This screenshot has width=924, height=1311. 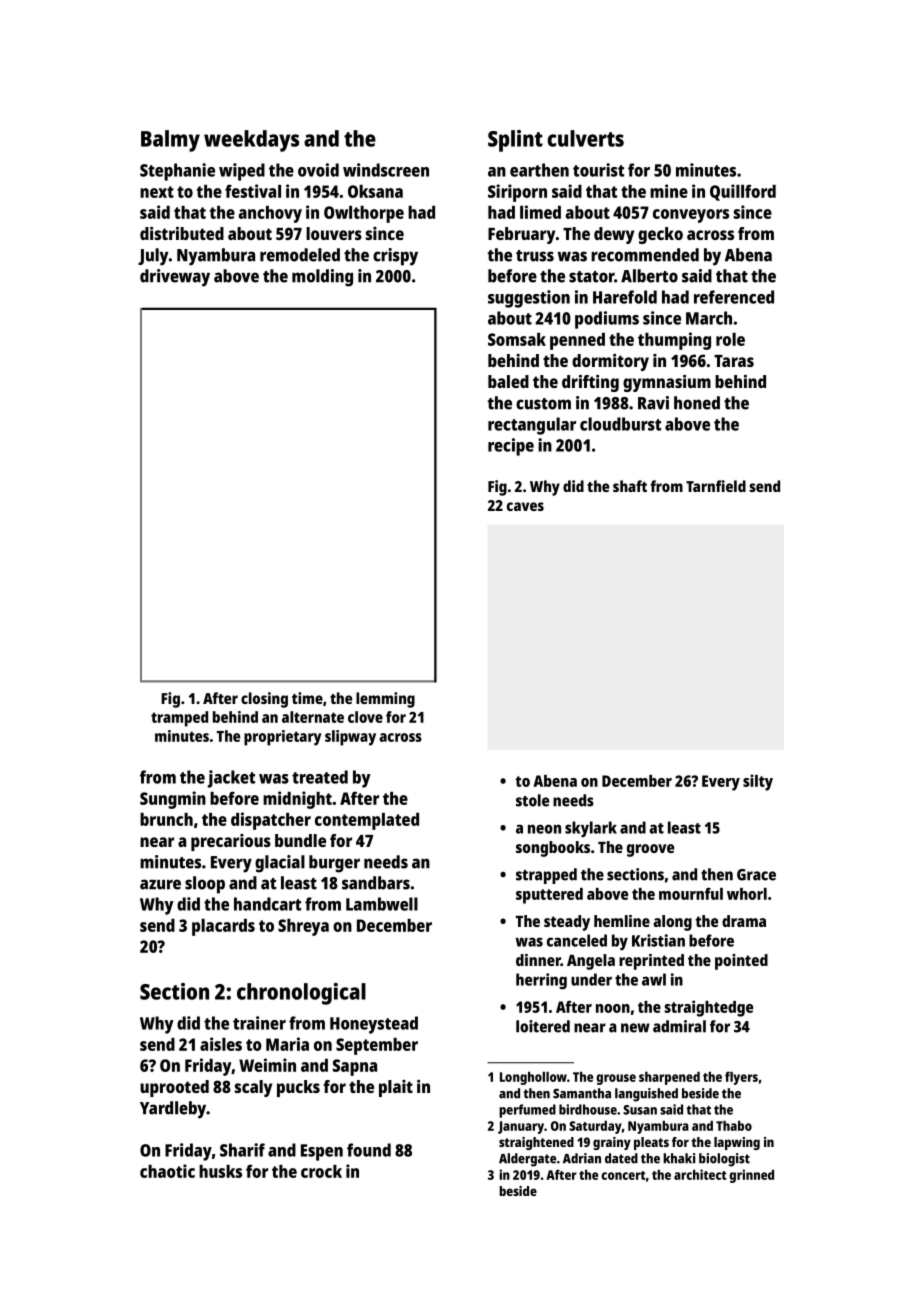 I want to click on plait, so click(x=396, y=1088).
